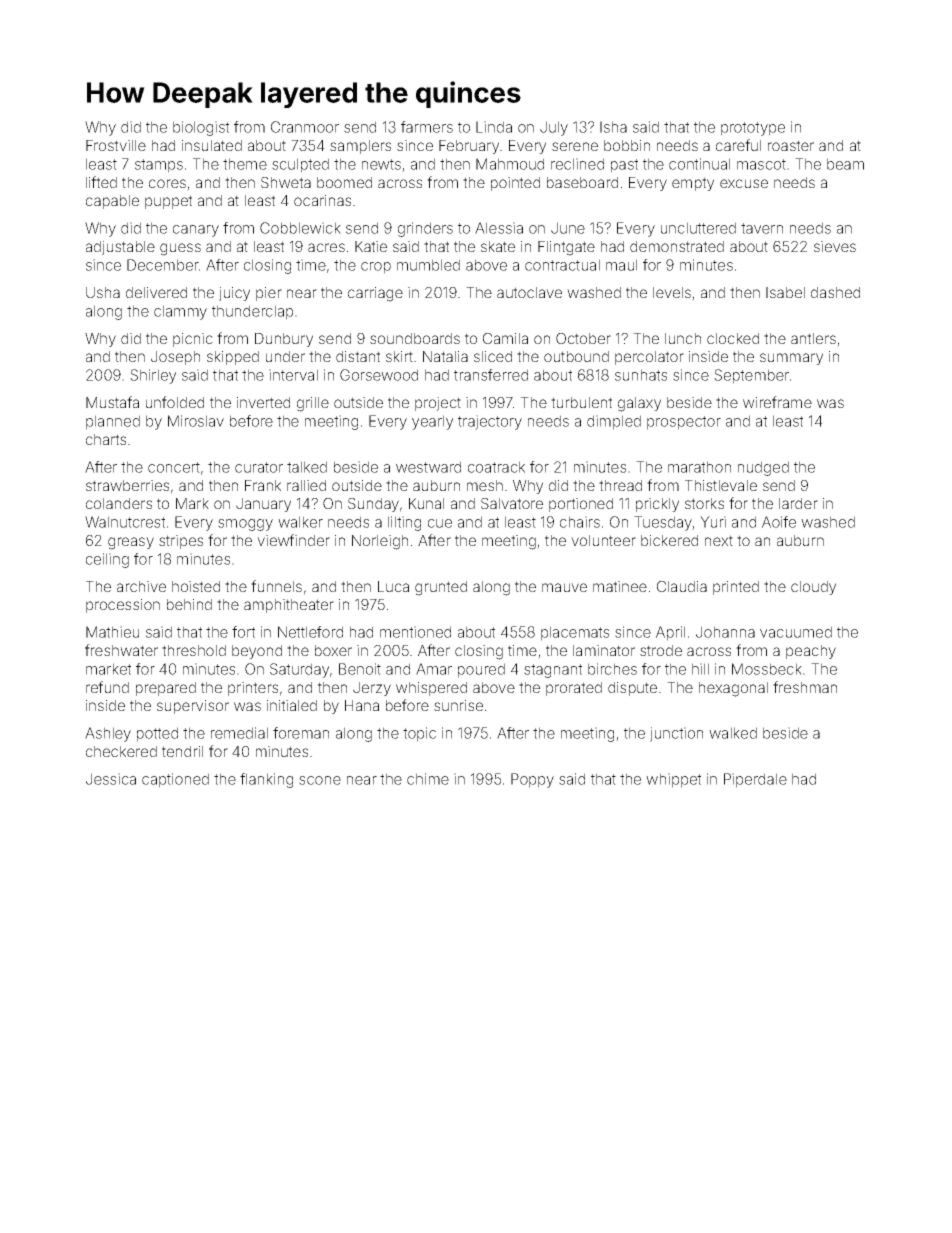  What do you see at coordinates (798, 503) in the page?
I see `larder` at bounding box center [798, 503].
